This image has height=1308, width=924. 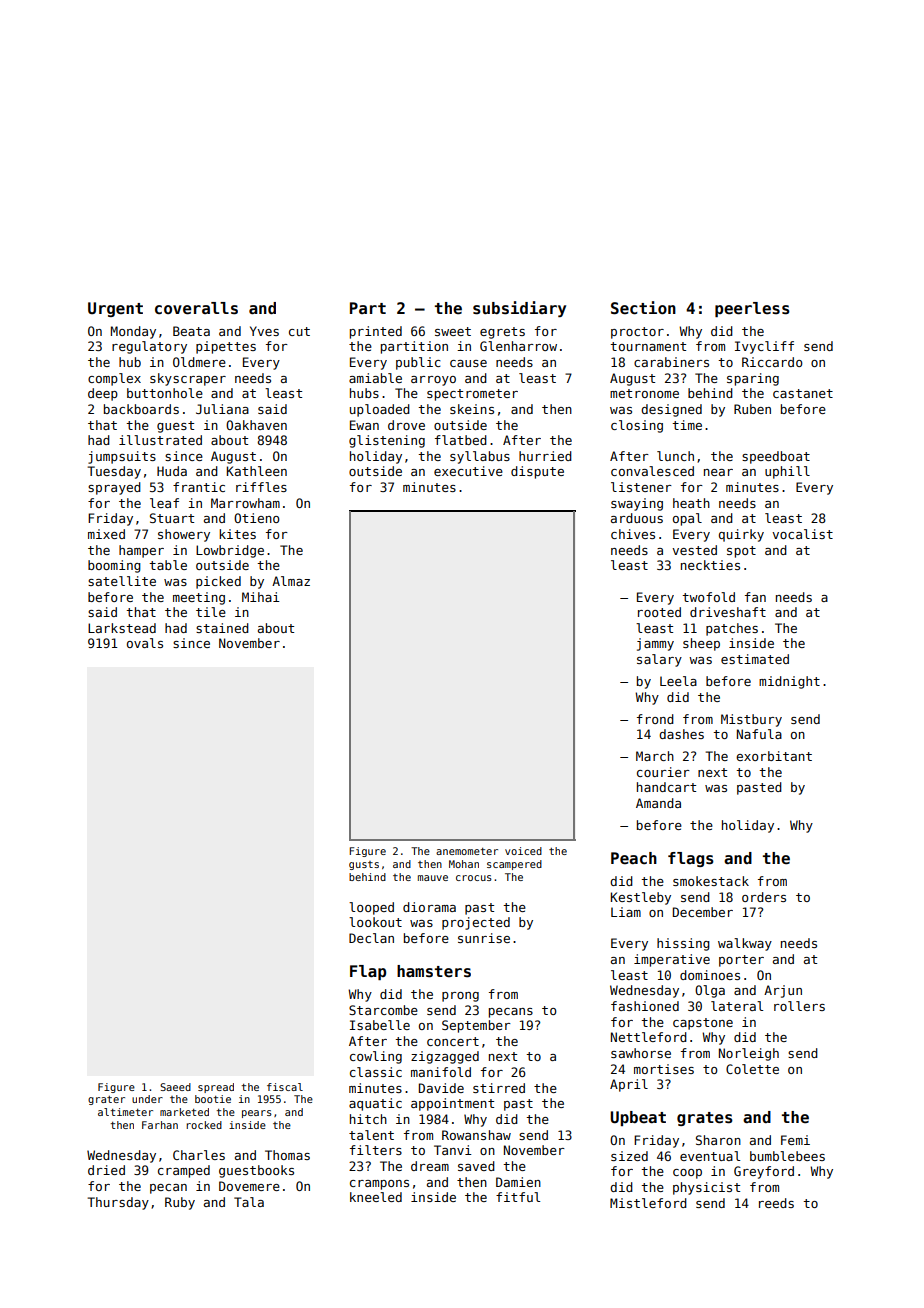 I want to click on stained, so click(x=222, y=628).
